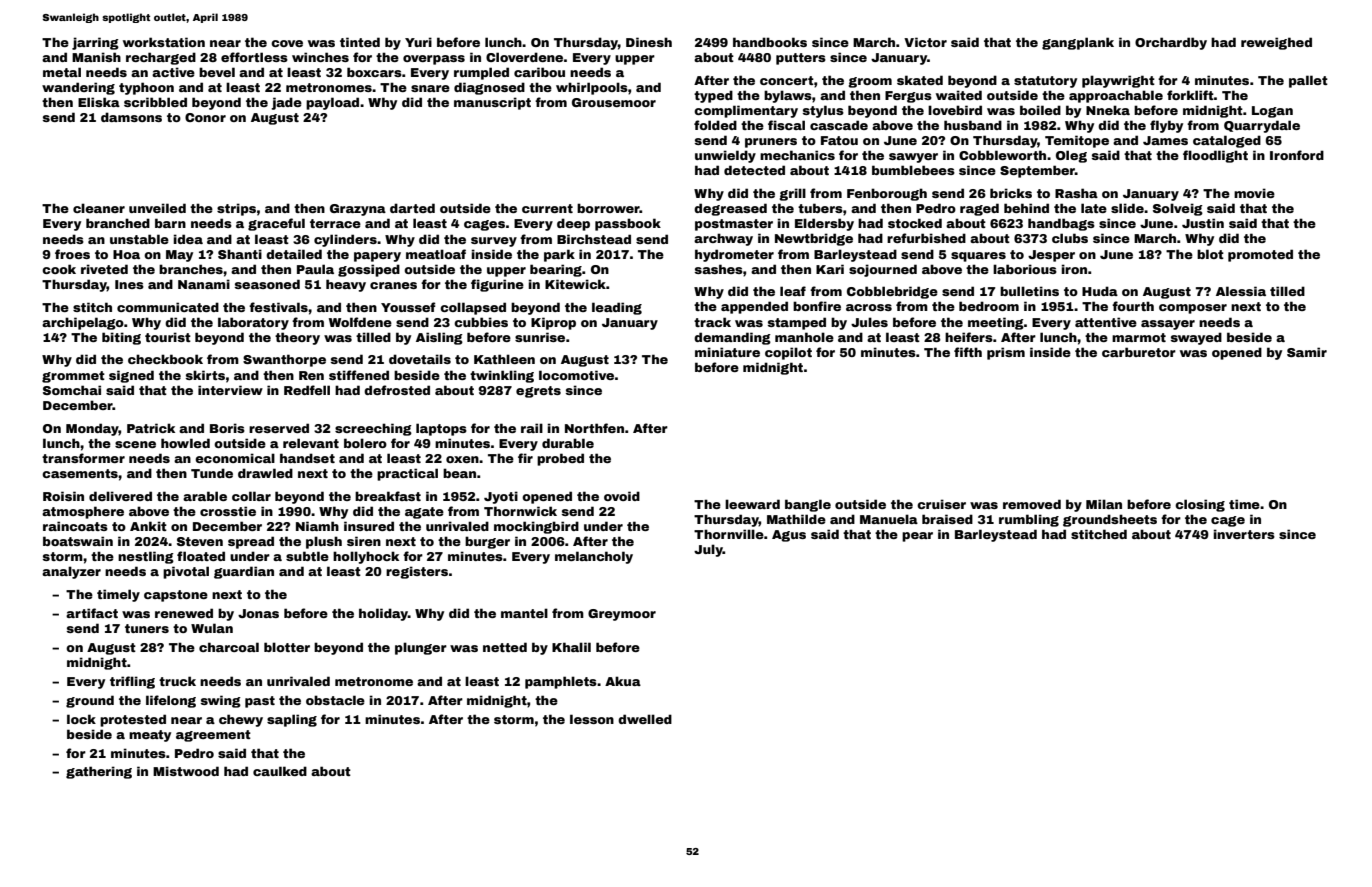 The image size is (1372, 887). What do you see at coordinates (1032, 504) in the screenshot?
I see `removed` at bounding box center [1032, 504].
